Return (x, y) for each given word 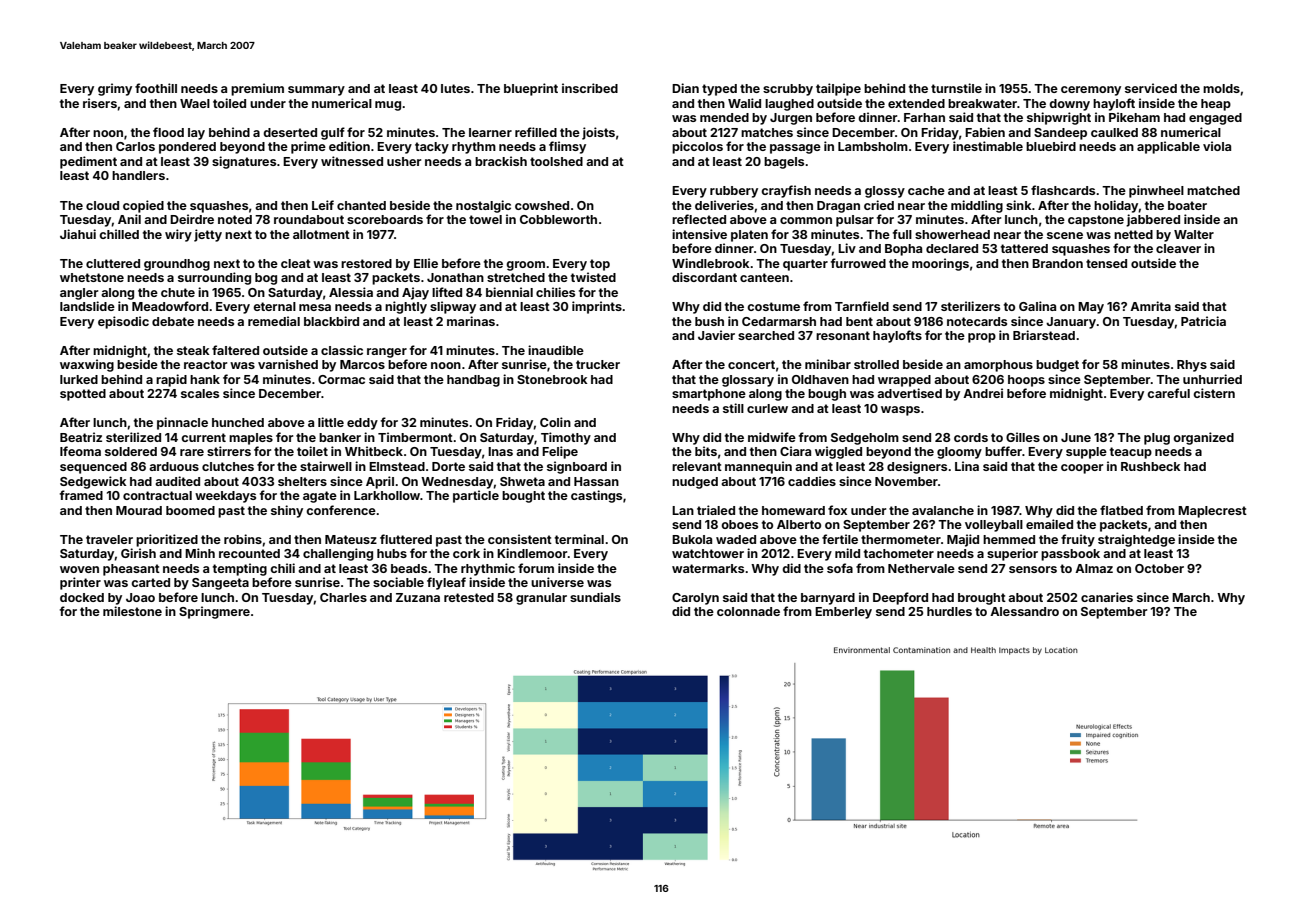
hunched (238, 422)
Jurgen (791, 119)
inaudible (556, 350)
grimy (115, 89)
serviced (1151, 88)
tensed (1106, 263)
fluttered (406, 539)
